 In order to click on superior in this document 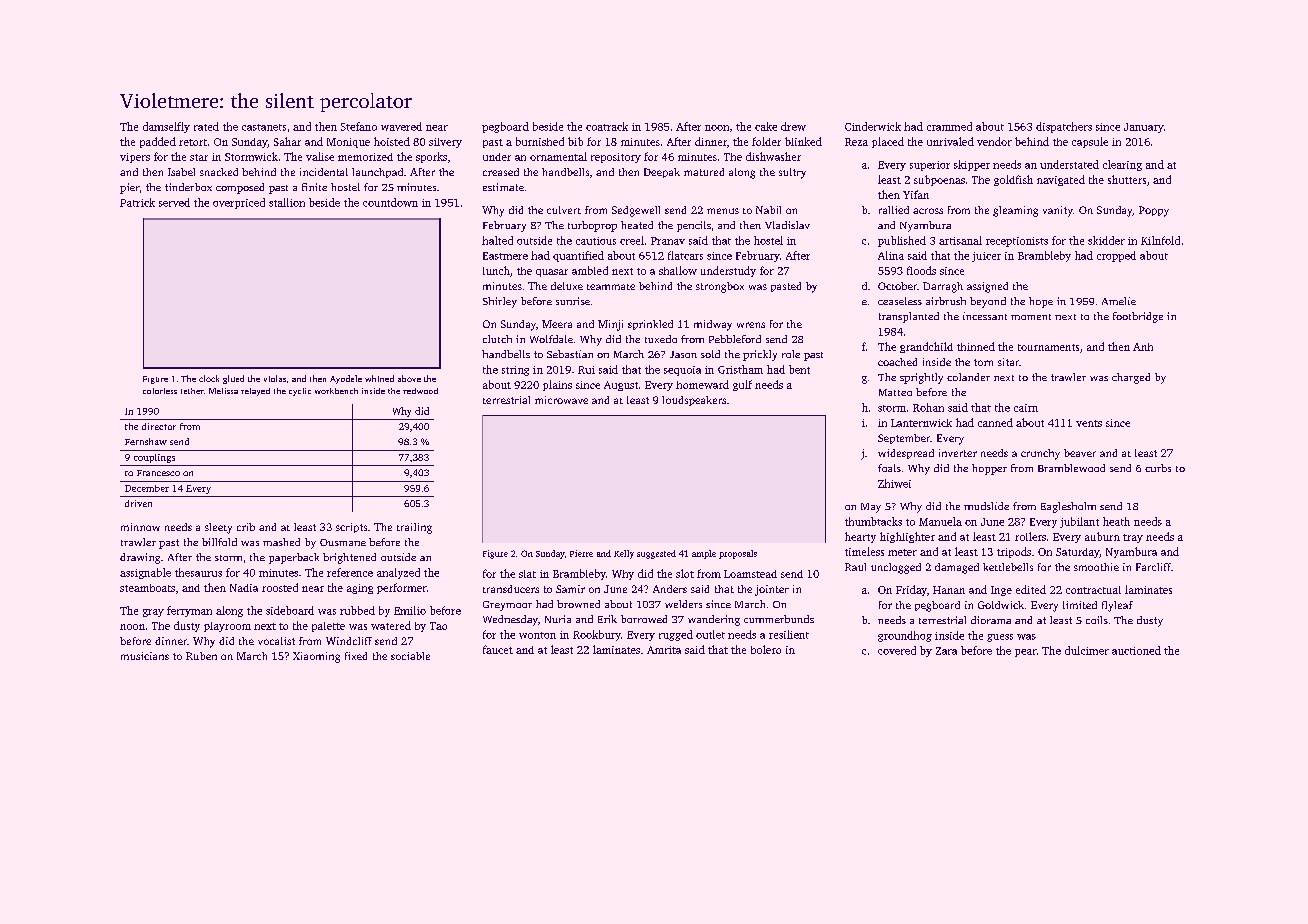, I will do `click(930, 166)`.
